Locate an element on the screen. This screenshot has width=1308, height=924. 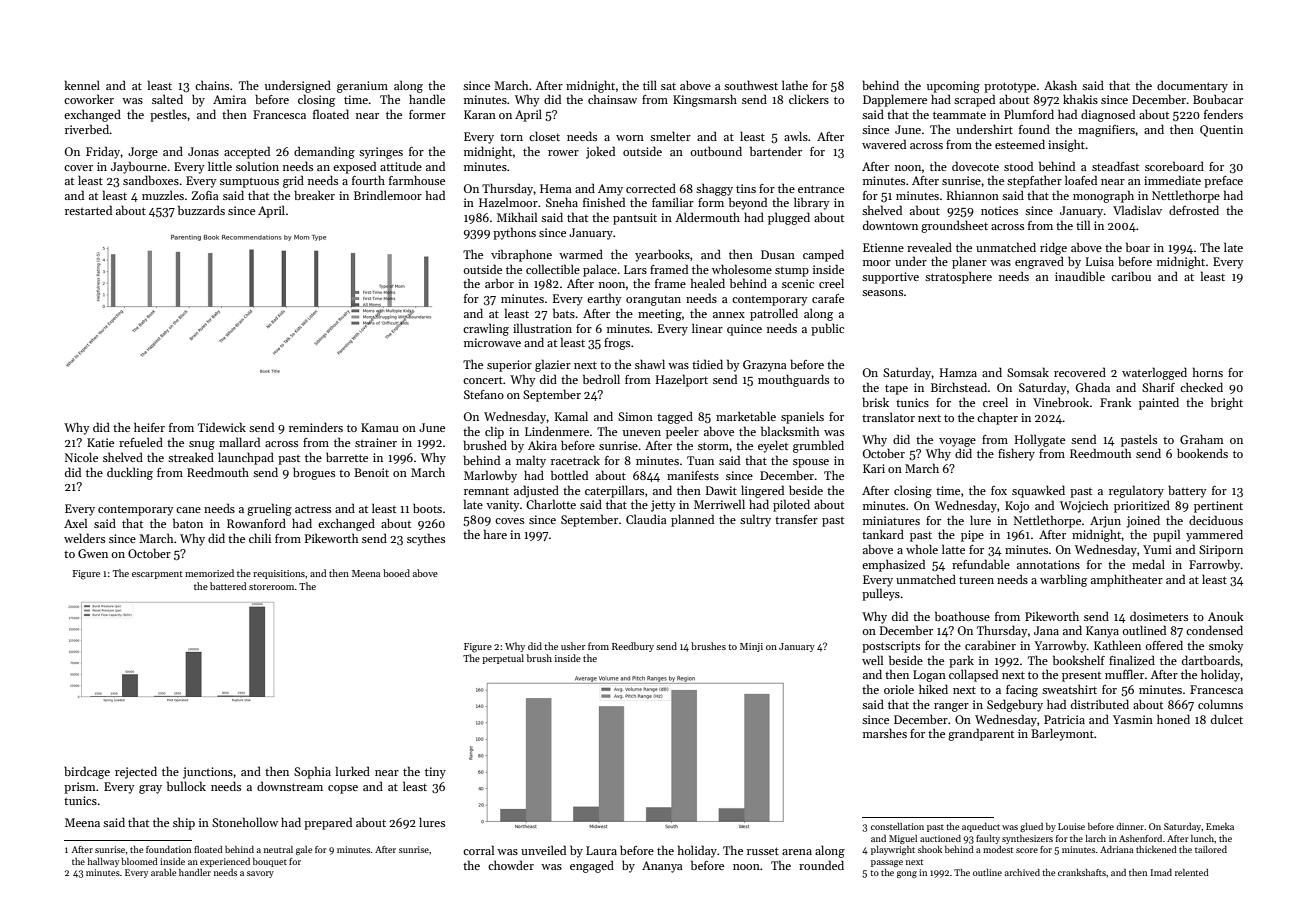
clip is located at coordinates (494, 432).
